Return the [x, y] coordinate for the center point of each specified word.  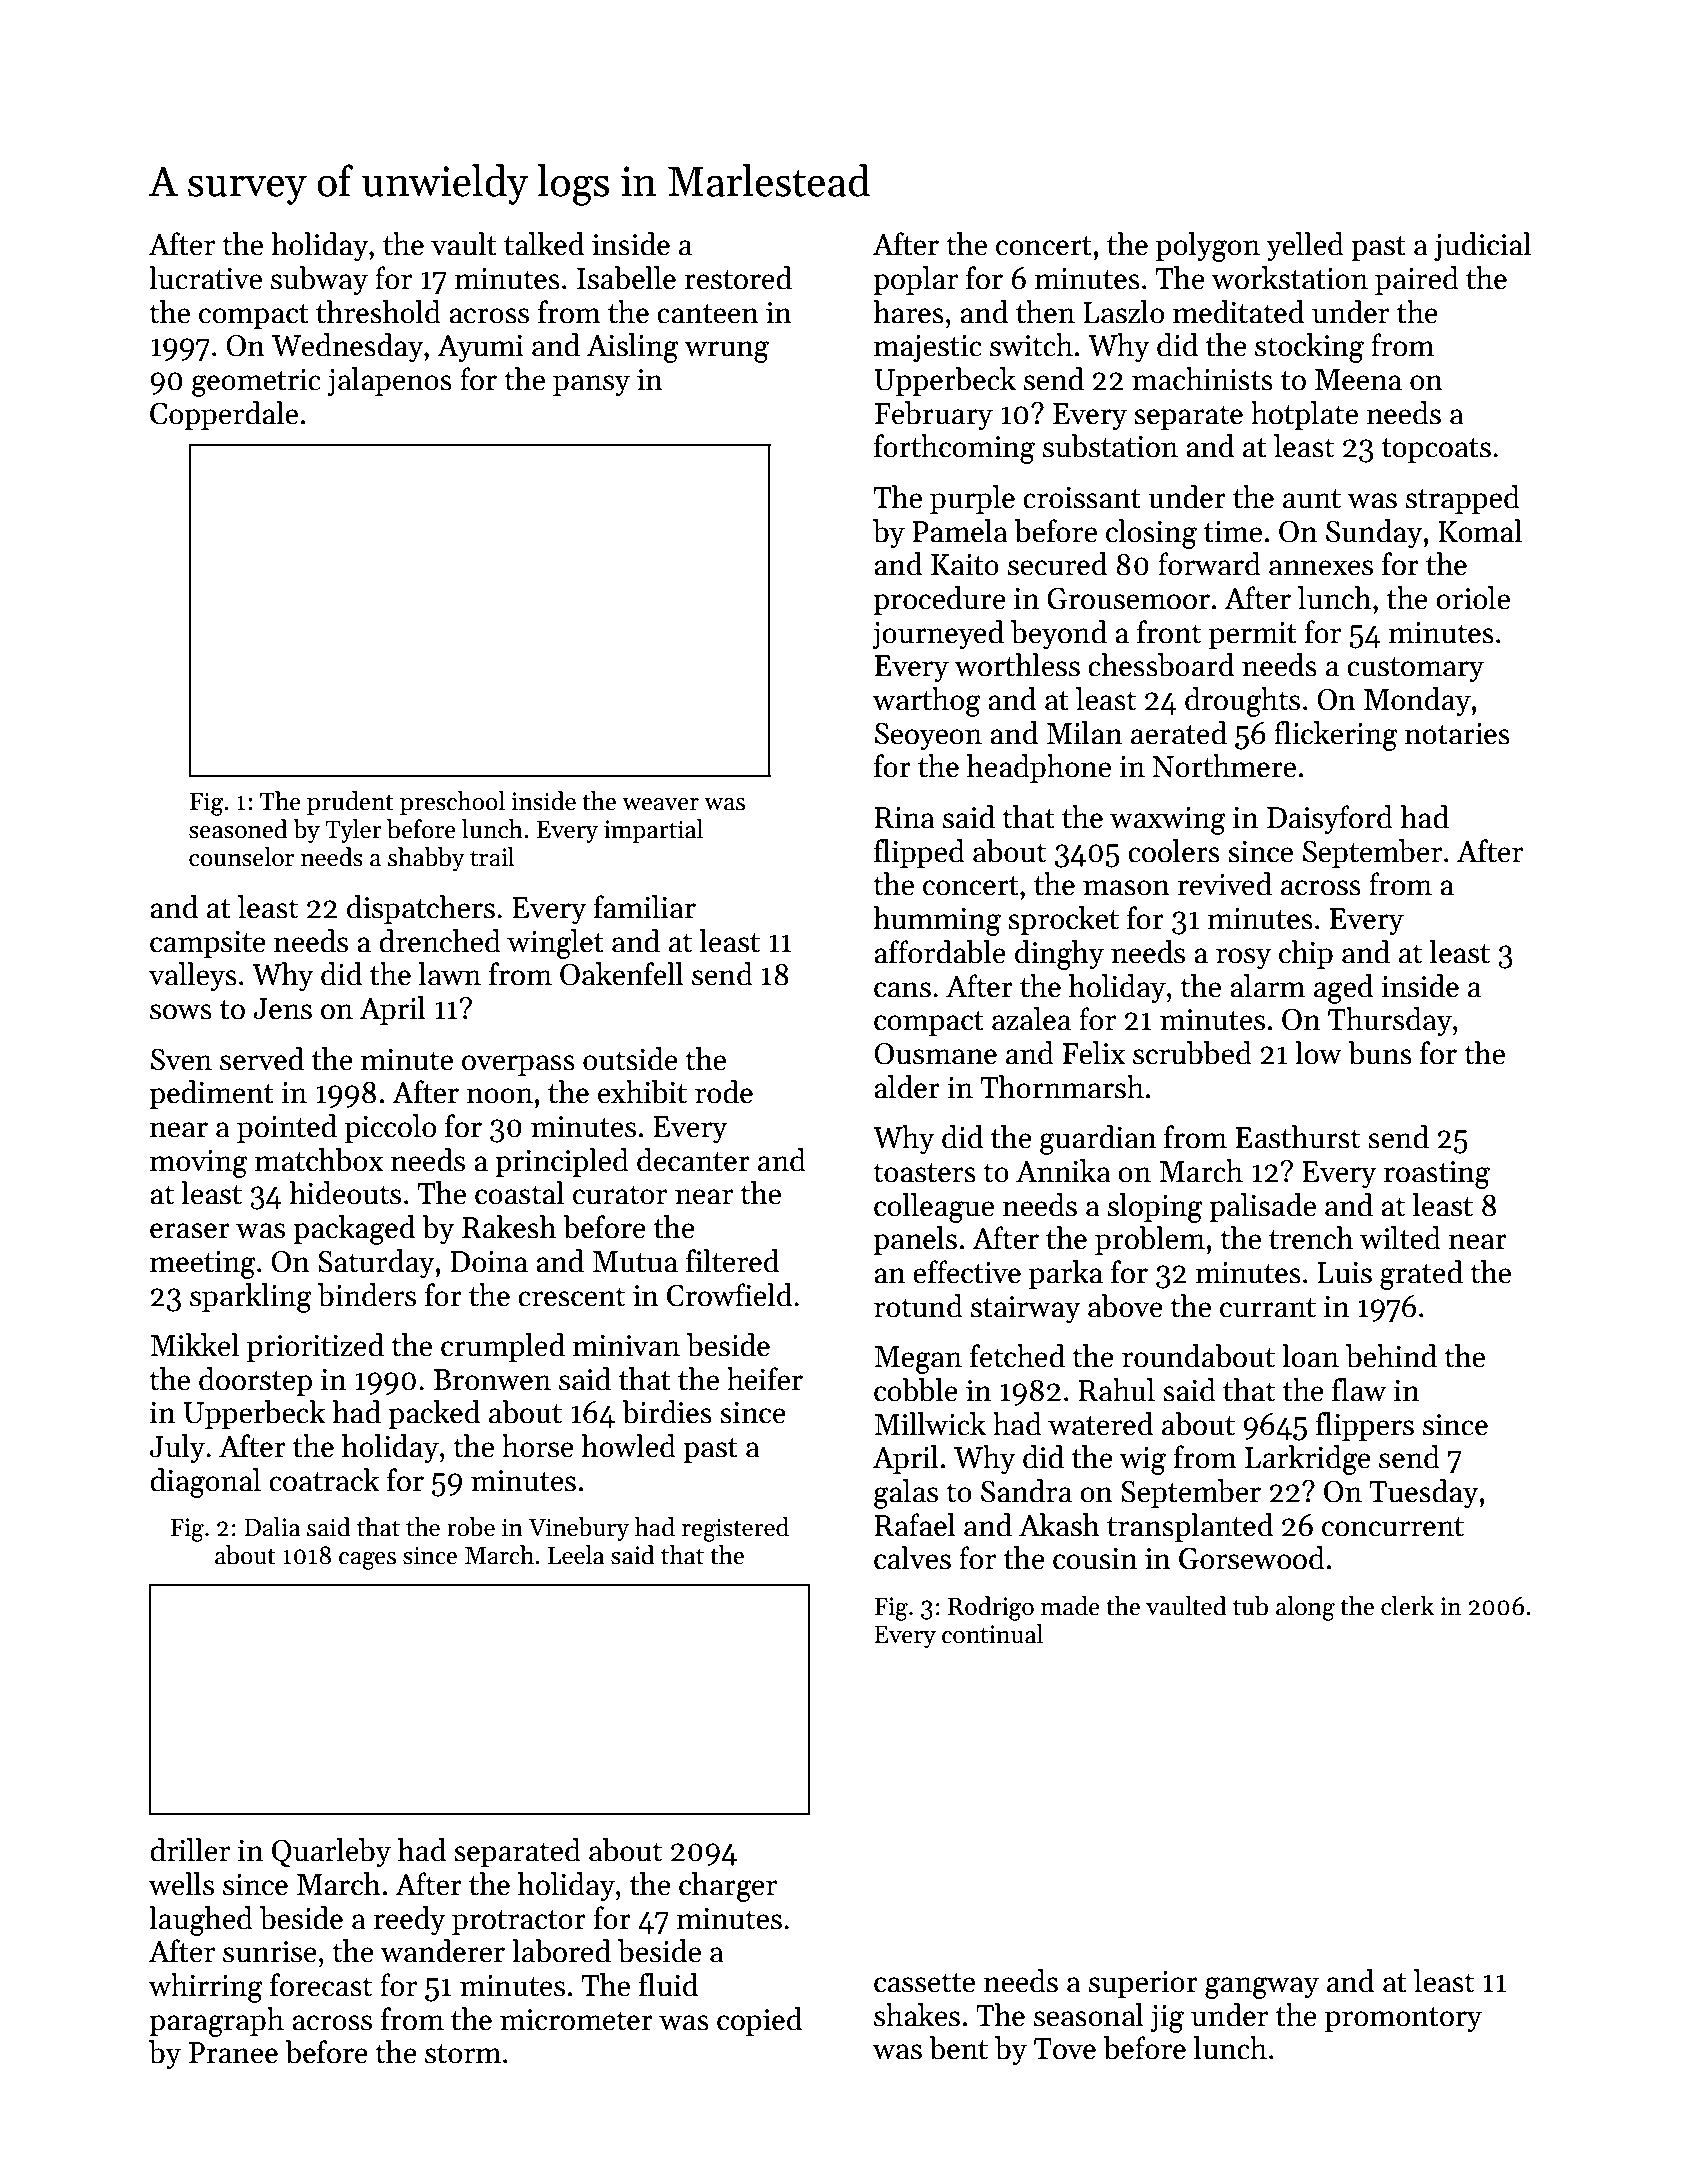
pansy [591, 385]
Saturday [376, 1263]
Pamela [960, 531]
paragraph [216, 2022]
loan [1310, 1356]
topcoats [1436, 450]
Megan [918, 1360]
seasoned [238, 829]
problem [1150, 1240]
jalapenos [389, 381]
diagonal [205, 1483]
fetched [1017, 1356]
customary [1415, 669]
